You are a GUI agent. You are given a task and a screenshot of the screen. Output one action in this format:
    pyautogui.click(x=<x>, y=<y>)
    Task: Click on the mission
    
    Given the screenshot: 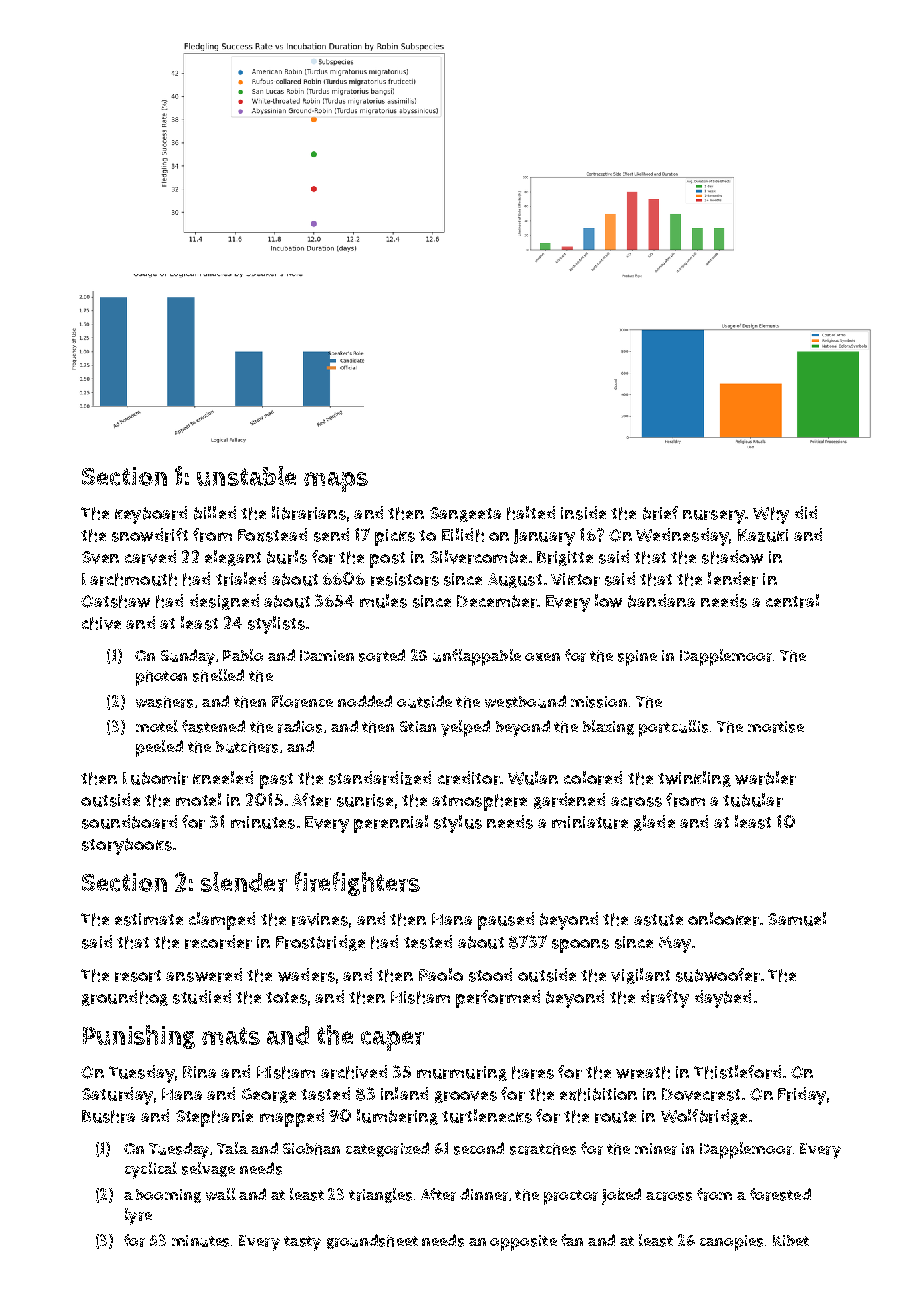 What is the action you would take?
    pyautogui.click(x=599, y=702)
